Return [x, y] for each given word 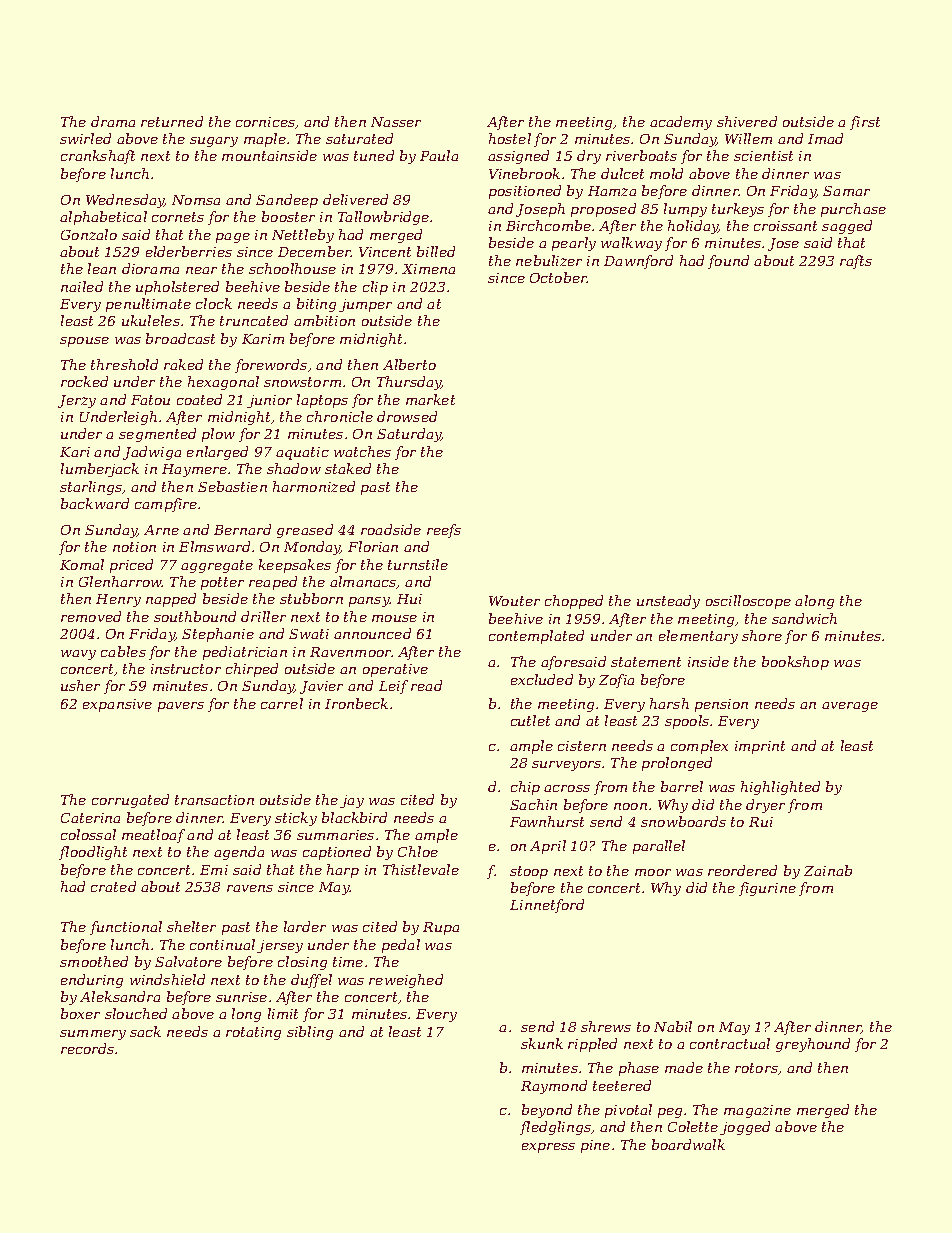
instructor [186, 669]
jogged [745, 1128]
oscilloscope [748, 602]
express [548, 1148]
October [558, 277]
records [87, 1048]
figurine [767, 889]
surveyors [566, 766]
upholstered [177, 288]
